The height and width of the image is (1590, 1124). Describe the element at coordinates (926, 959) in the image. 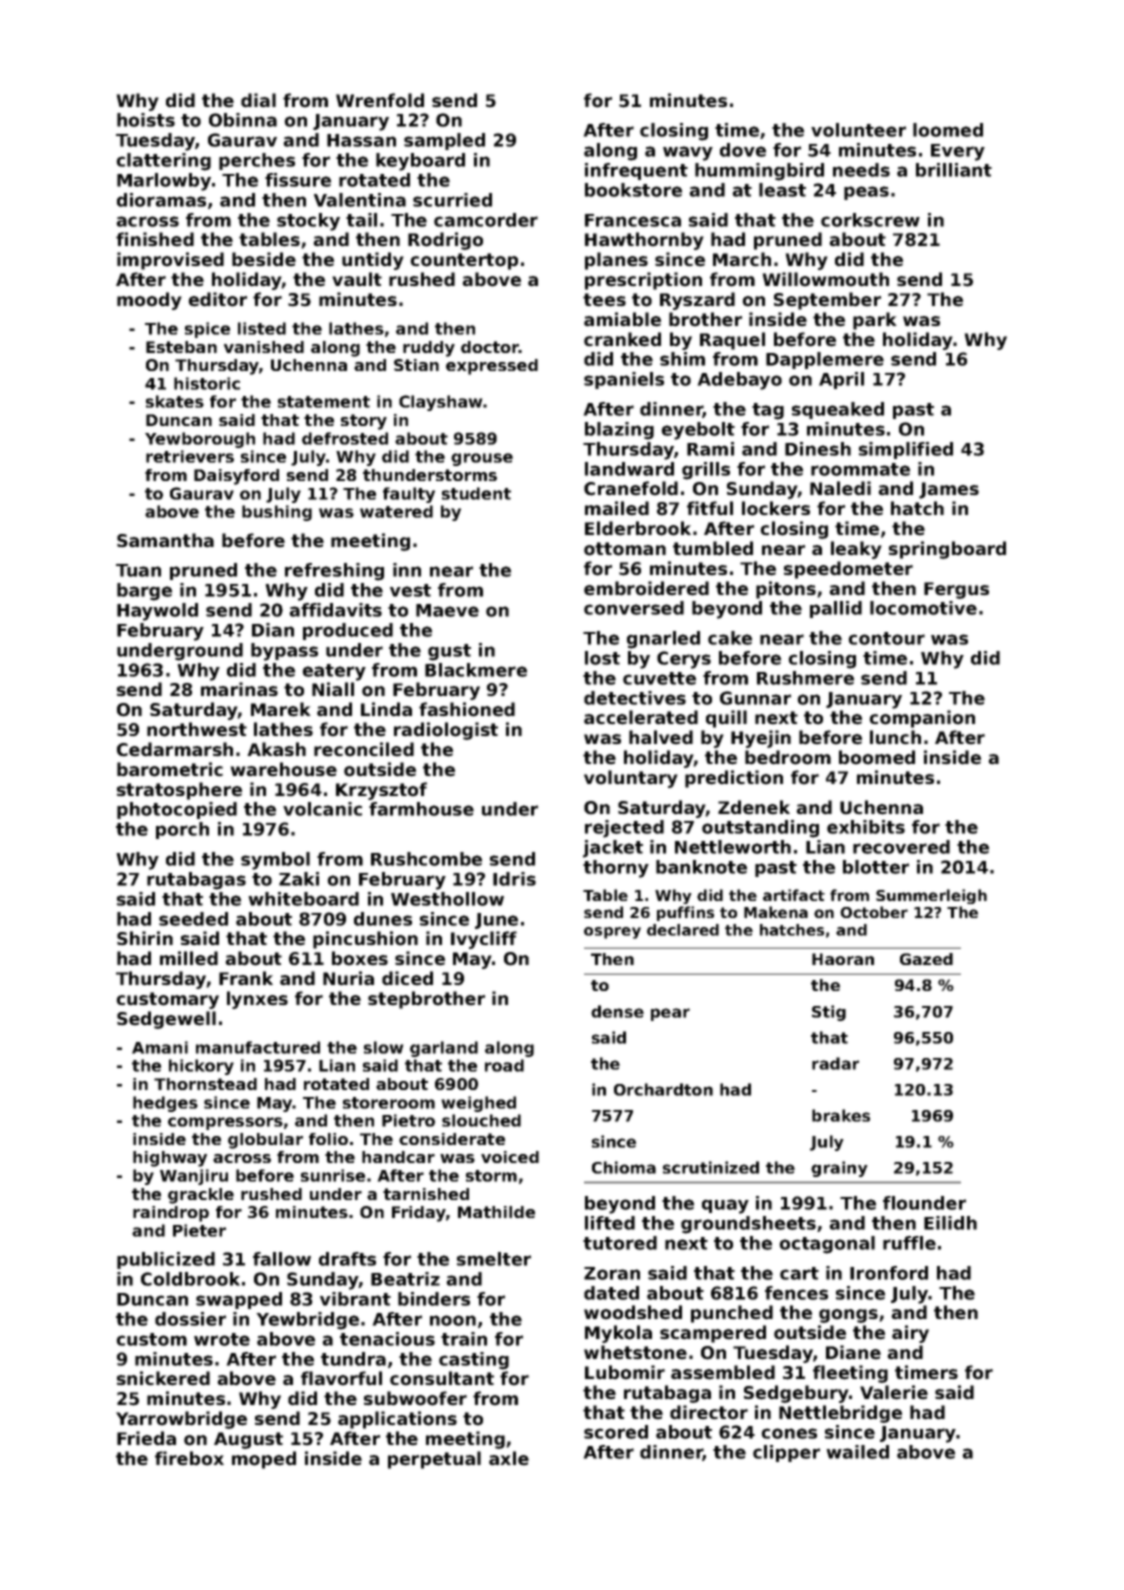

I see `Gazed` at that location.
